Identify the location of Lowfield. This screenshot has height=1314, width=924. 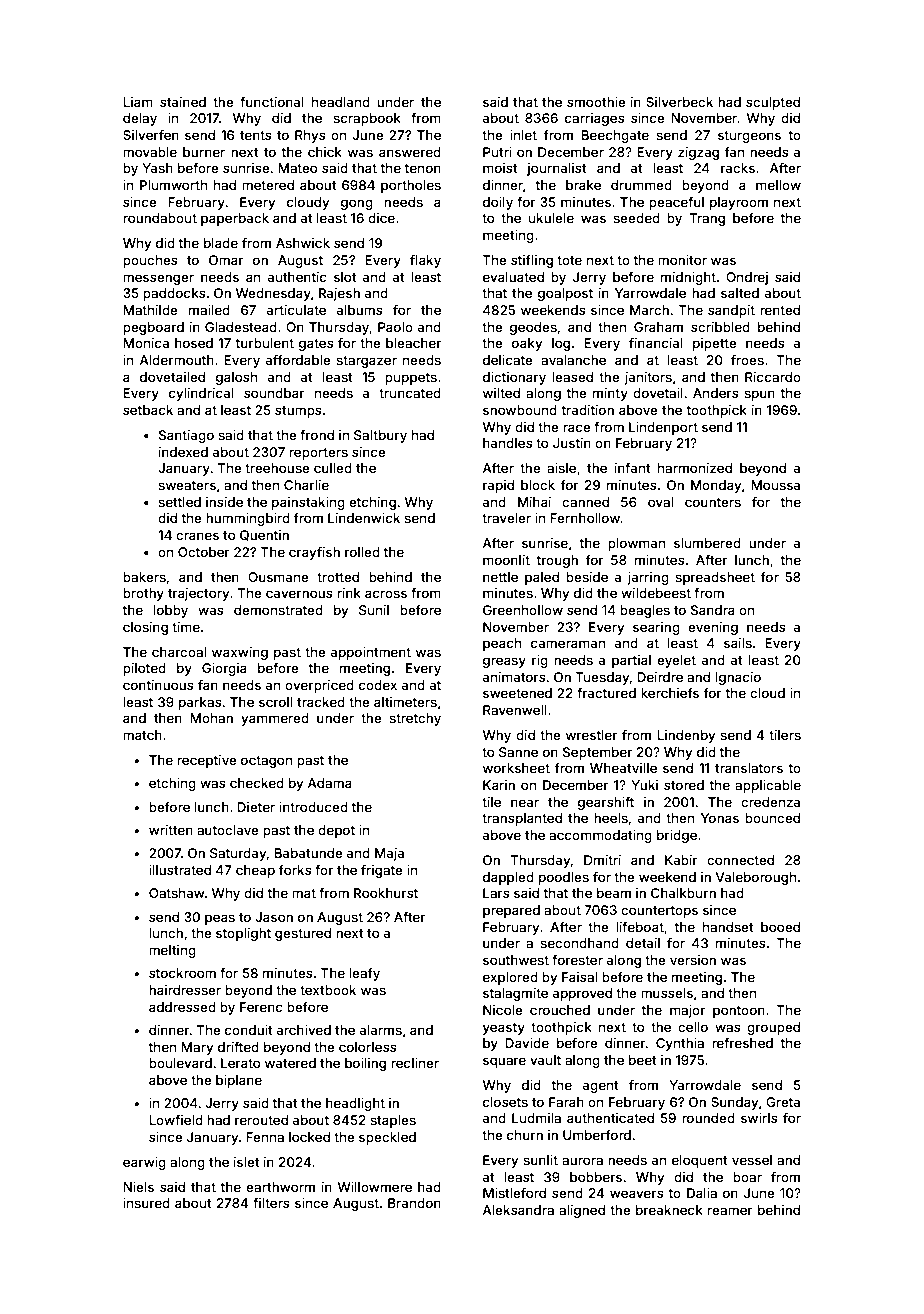
(176, 1120).
